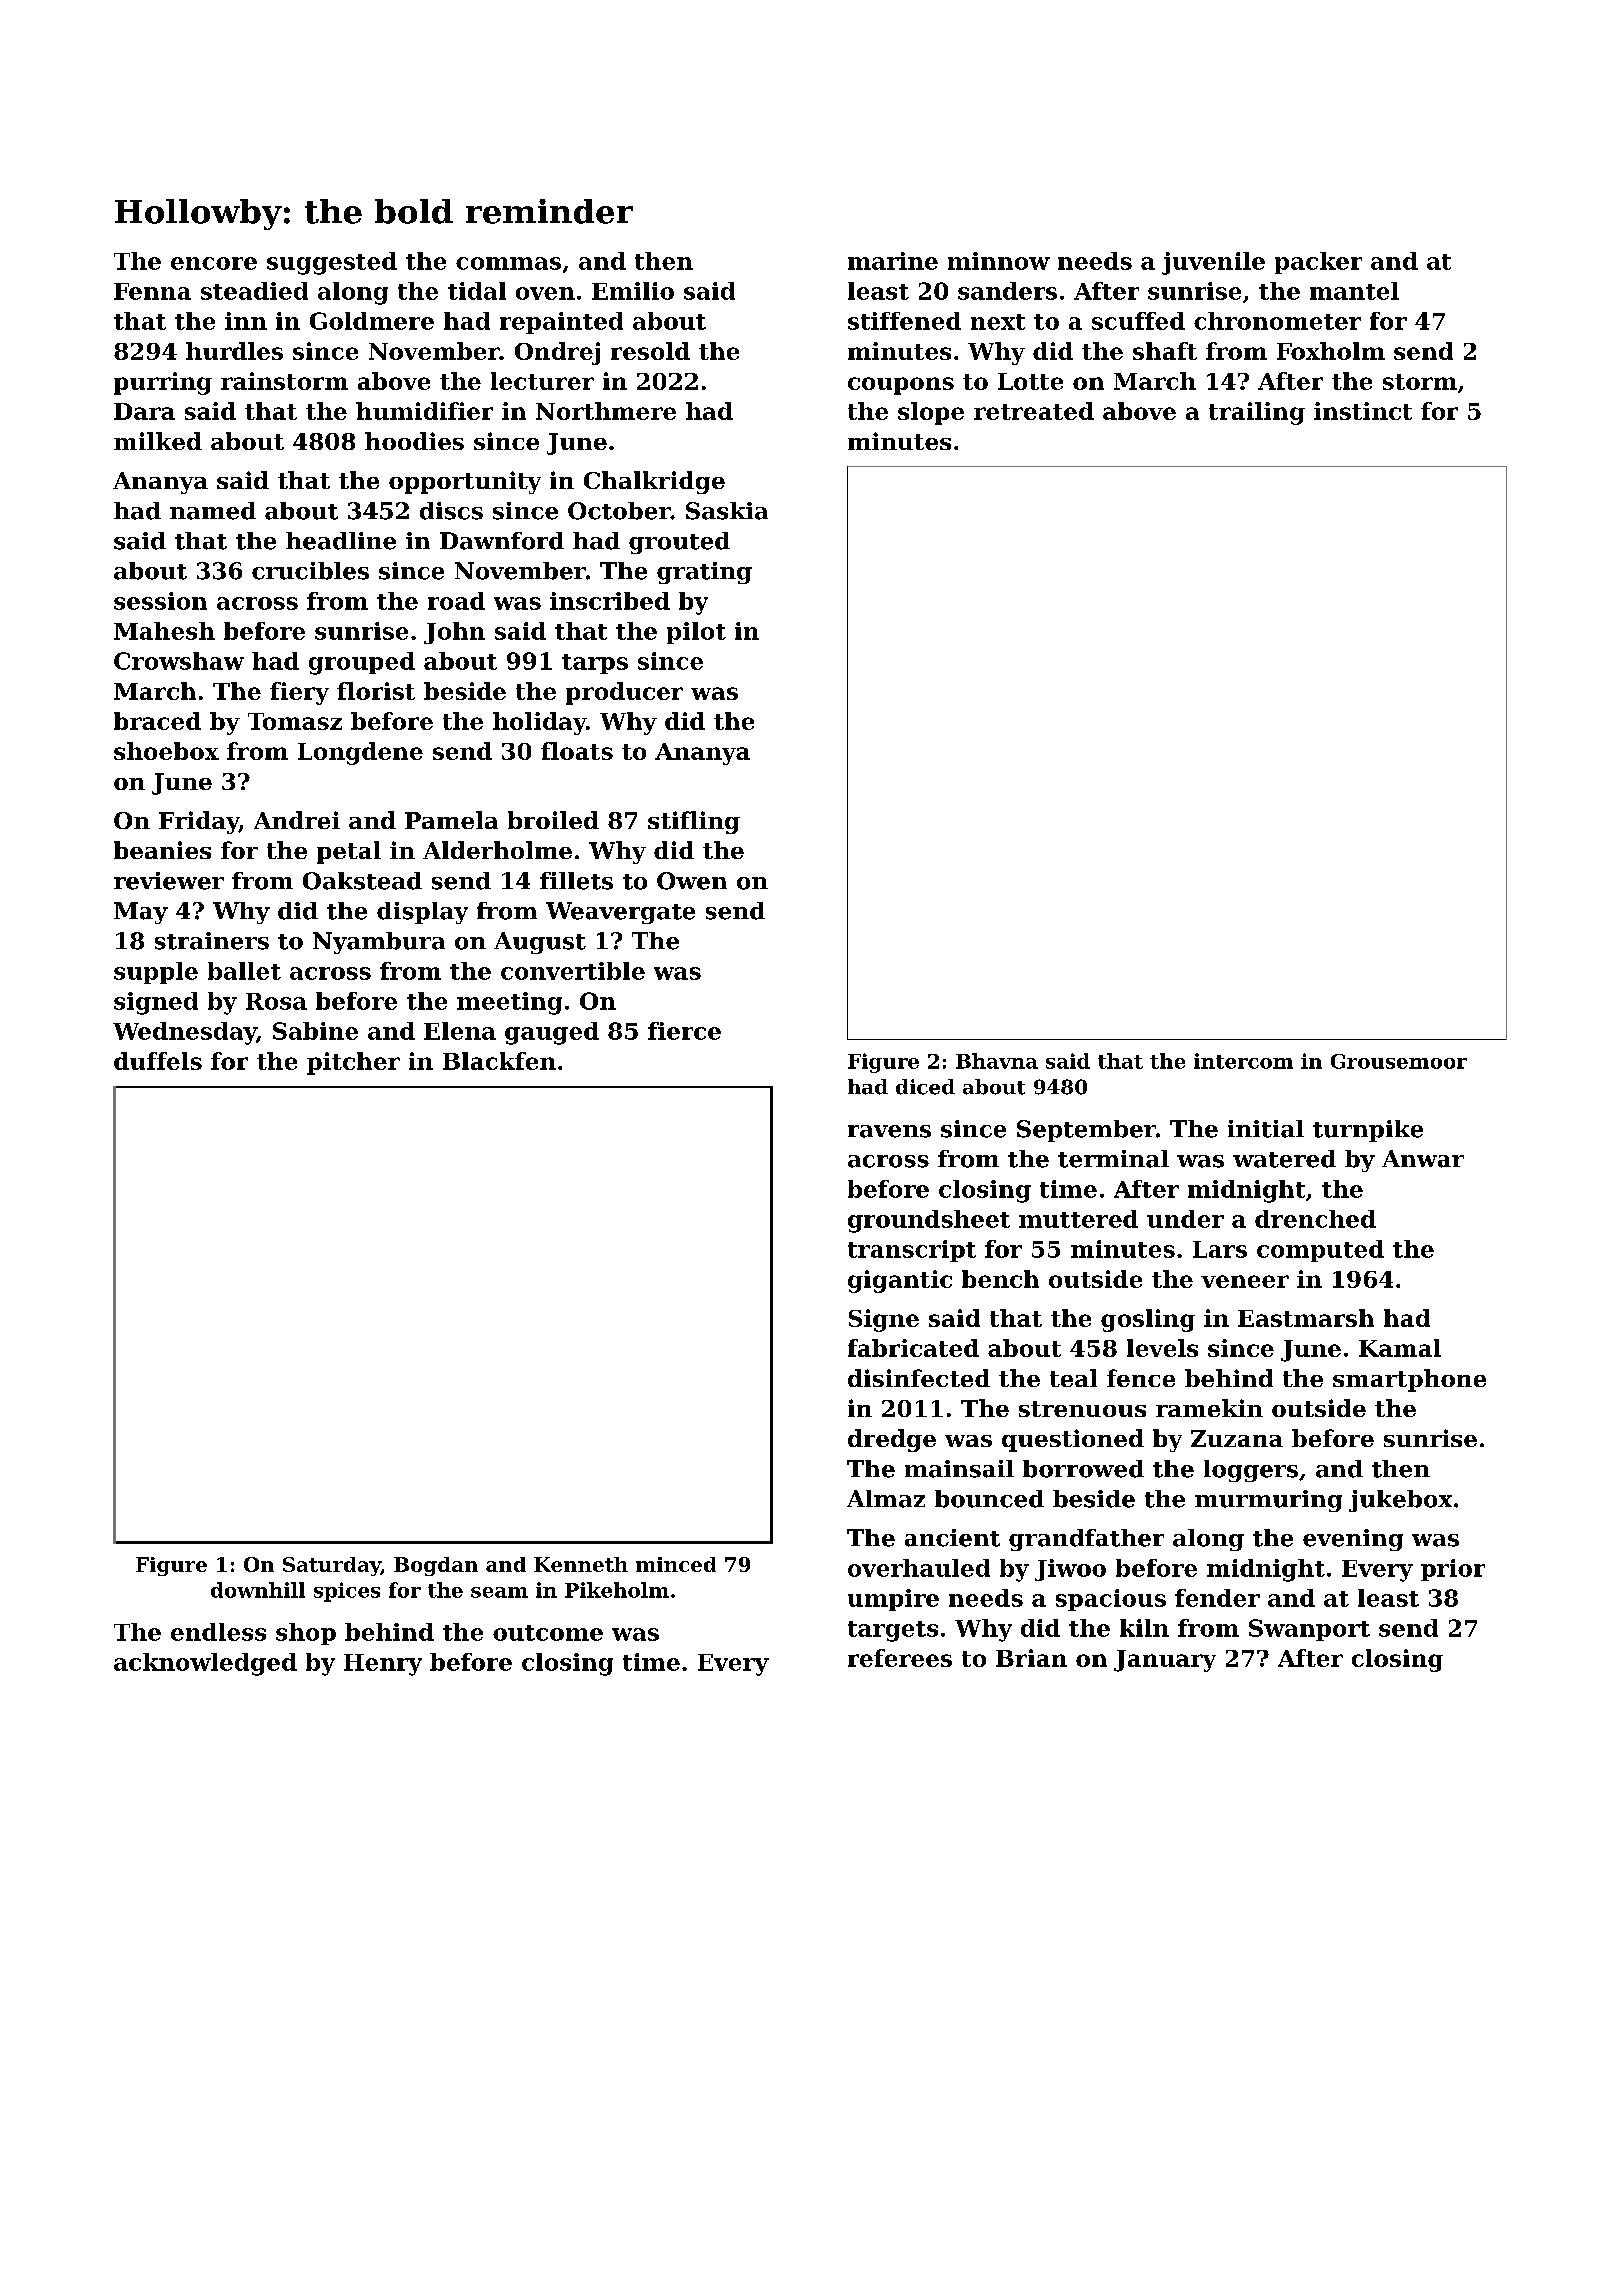  I want to click on Nyambura, so click(379, 943).
